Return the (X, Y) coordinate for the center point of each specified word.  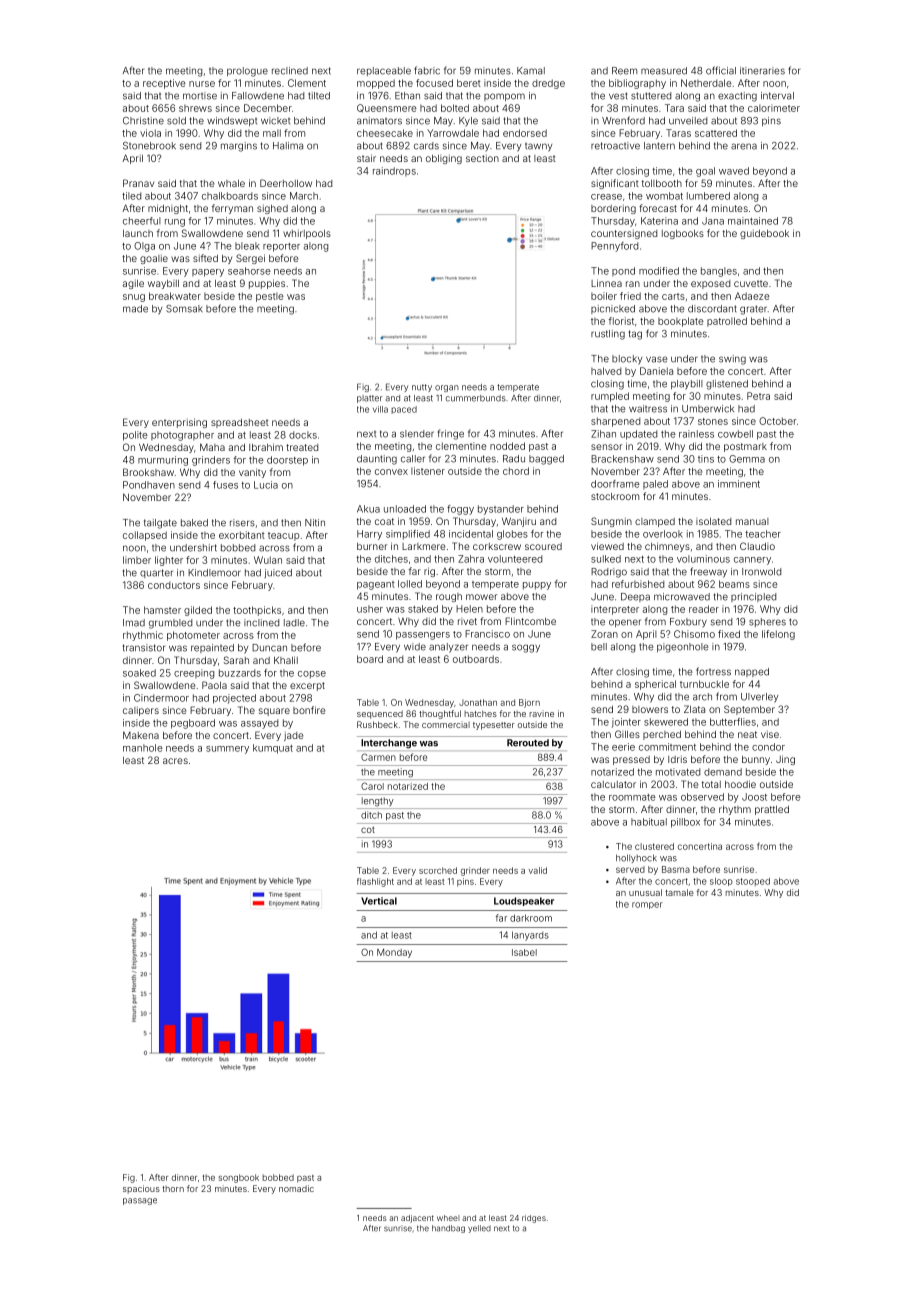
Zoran (604, 634)
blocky (627, 360)
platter (370, 399)
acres (175, 761)
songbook (239, 1178)
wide (415, 647)
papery (208, 273)
